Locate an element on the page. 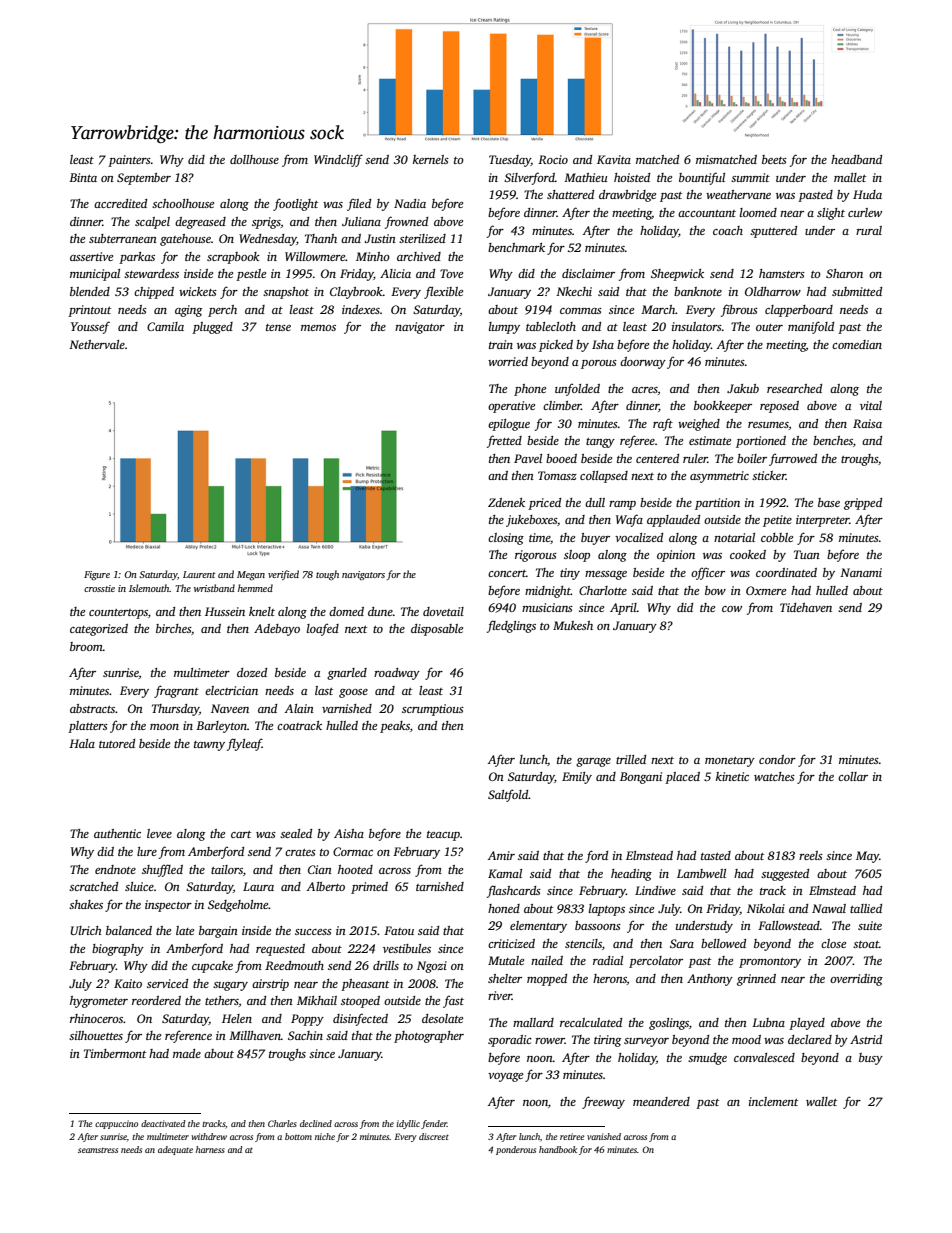  wallet is located at coordinates (821, 1101).
